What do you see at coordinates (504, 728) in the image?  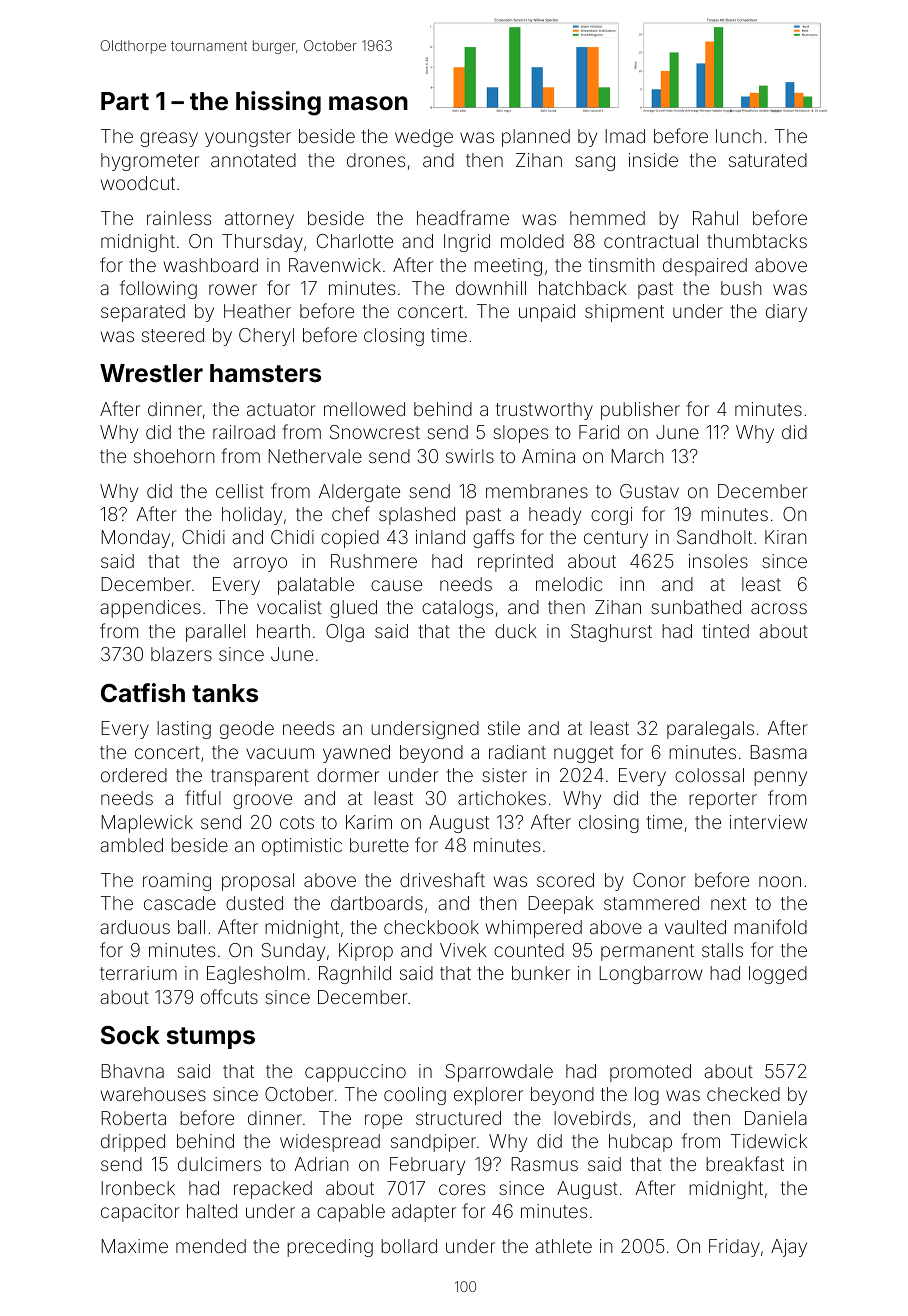 I see `stile` at bounding box center [504, 728].
